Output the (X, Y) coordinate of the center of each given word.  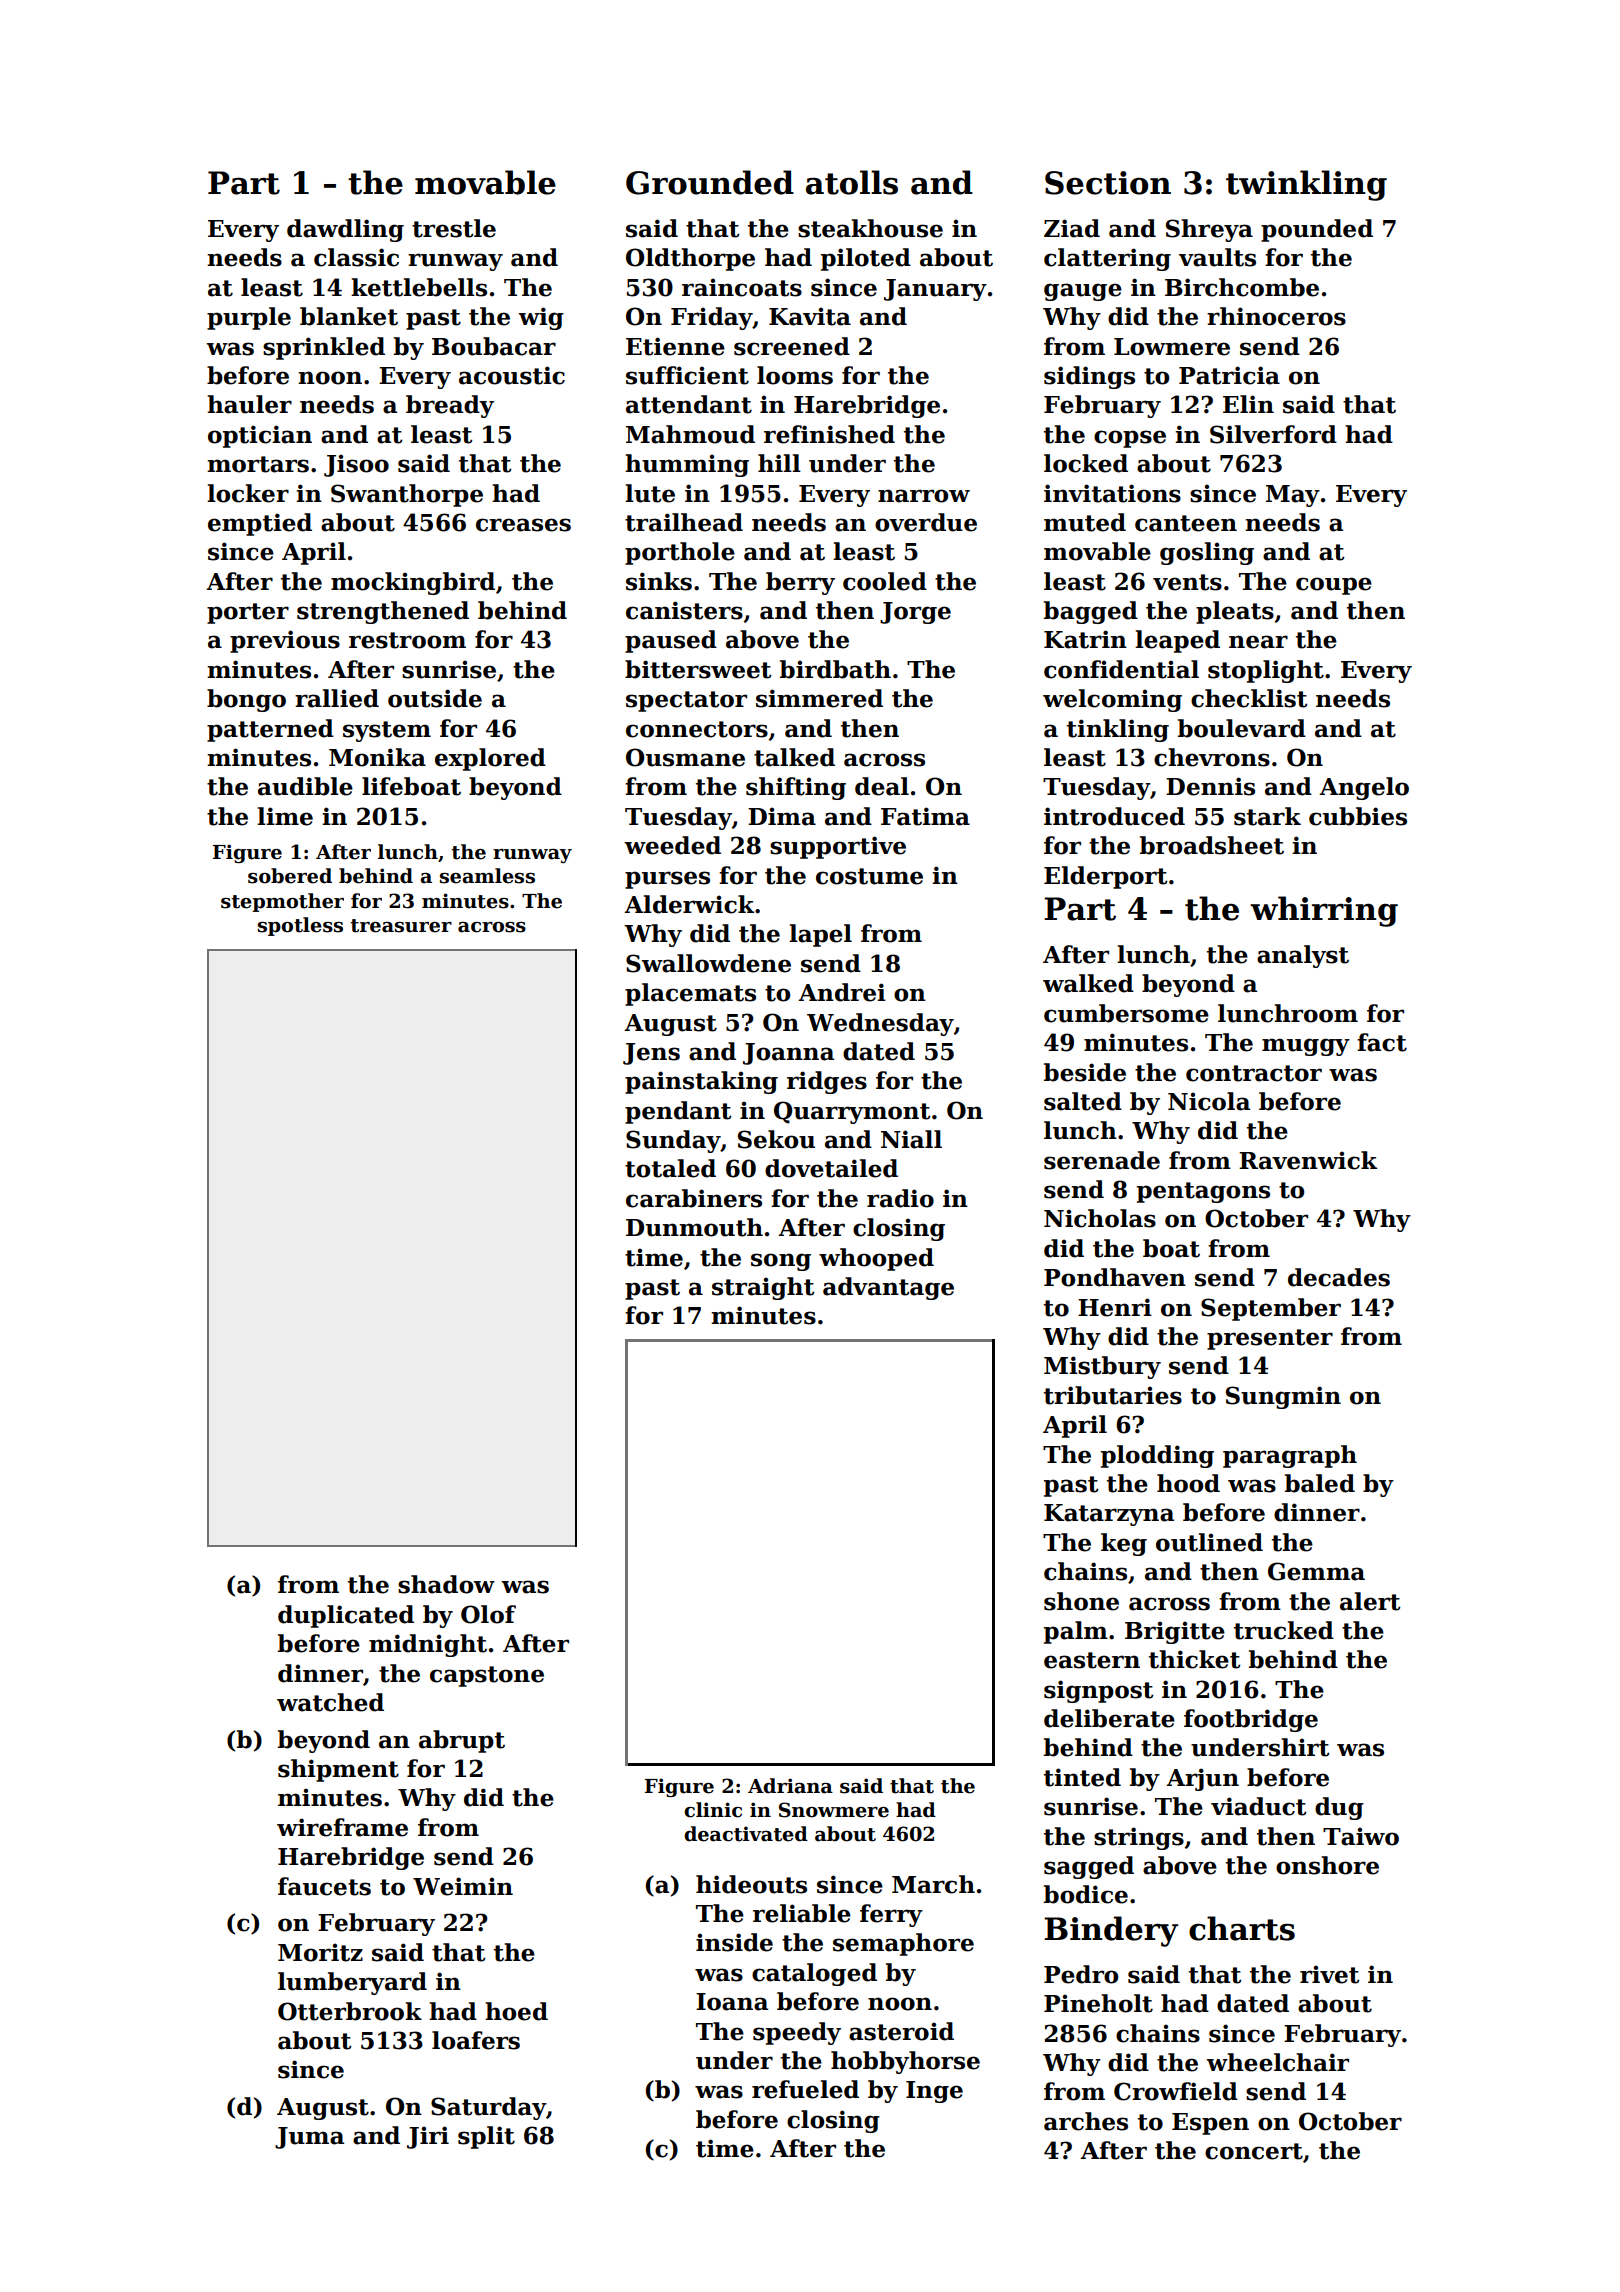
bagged (1091, 612)
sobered (290, 876)
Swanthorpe (407, 495)
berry (800, 583)
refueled (805, 2089)
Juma (309, 2138)
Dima (782, 816)
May (1293, 496)
